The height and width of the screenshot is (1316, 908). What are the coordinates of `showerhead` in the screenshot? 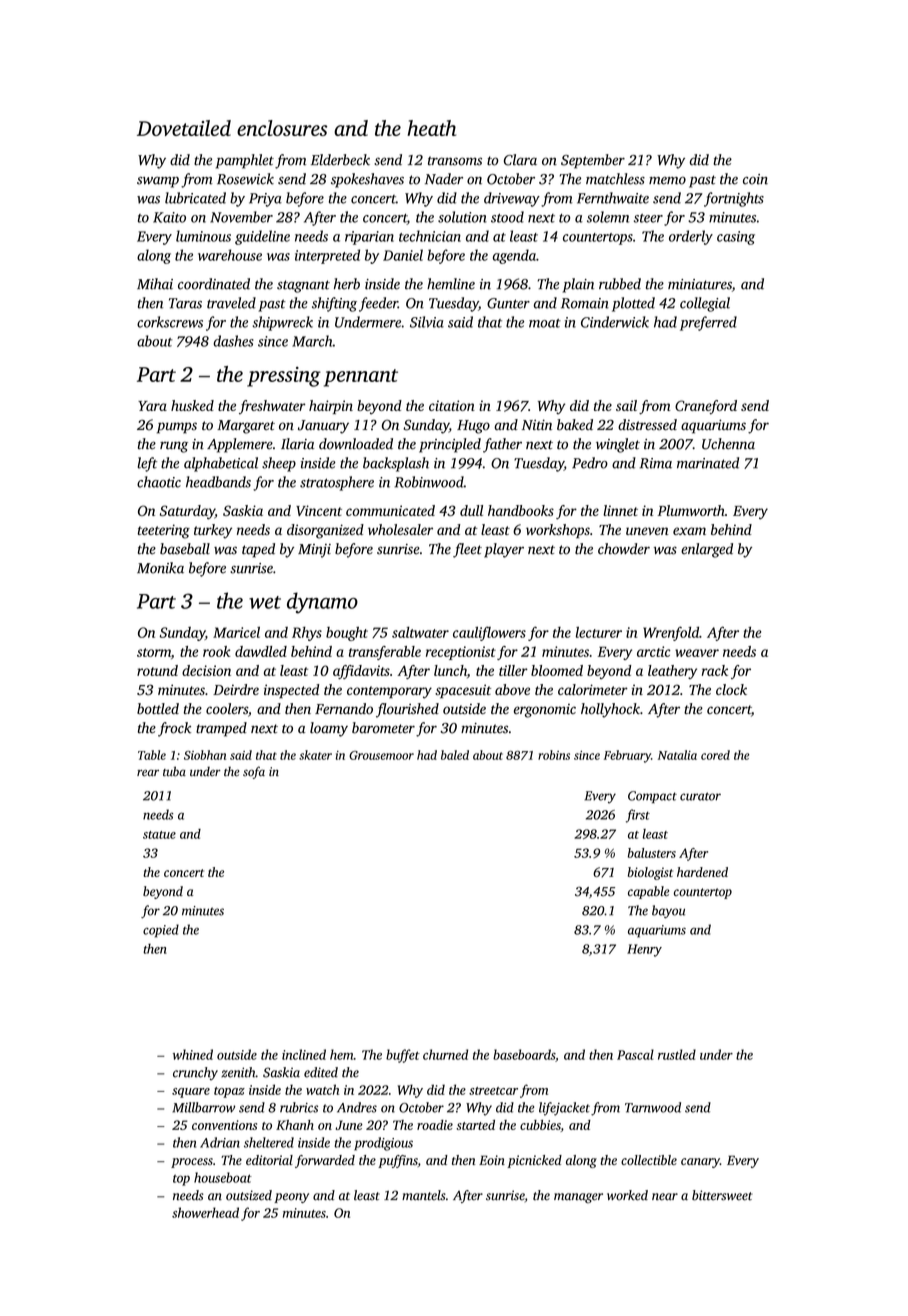 It's located at (205, 1212).
